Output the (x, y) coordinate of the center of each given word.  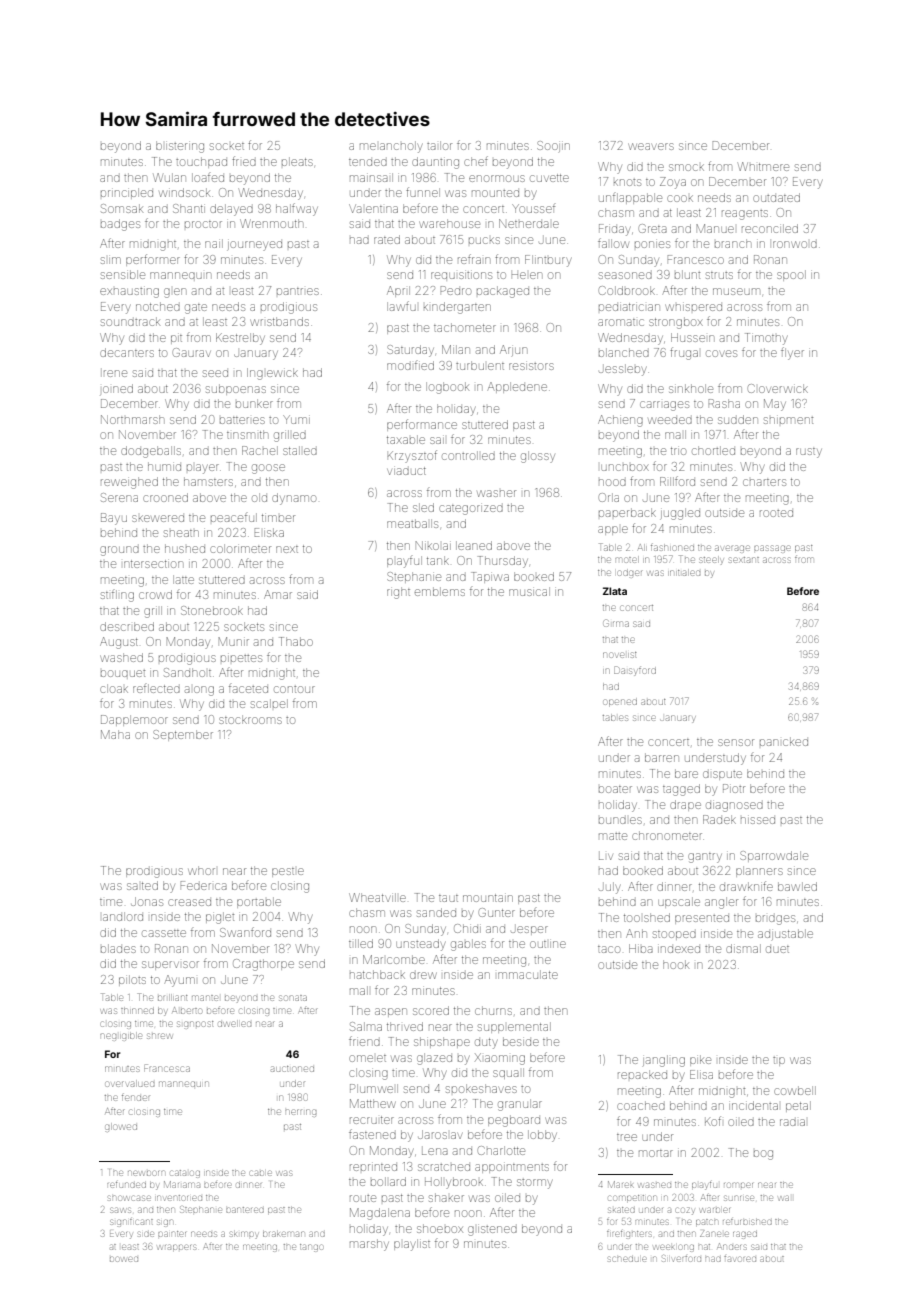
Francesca (167, 1068)
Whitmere (763, 166)
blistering (180, 147)
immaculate (528, 974)
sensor (736, 742)
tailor (439, 145)
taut (448, 898)
